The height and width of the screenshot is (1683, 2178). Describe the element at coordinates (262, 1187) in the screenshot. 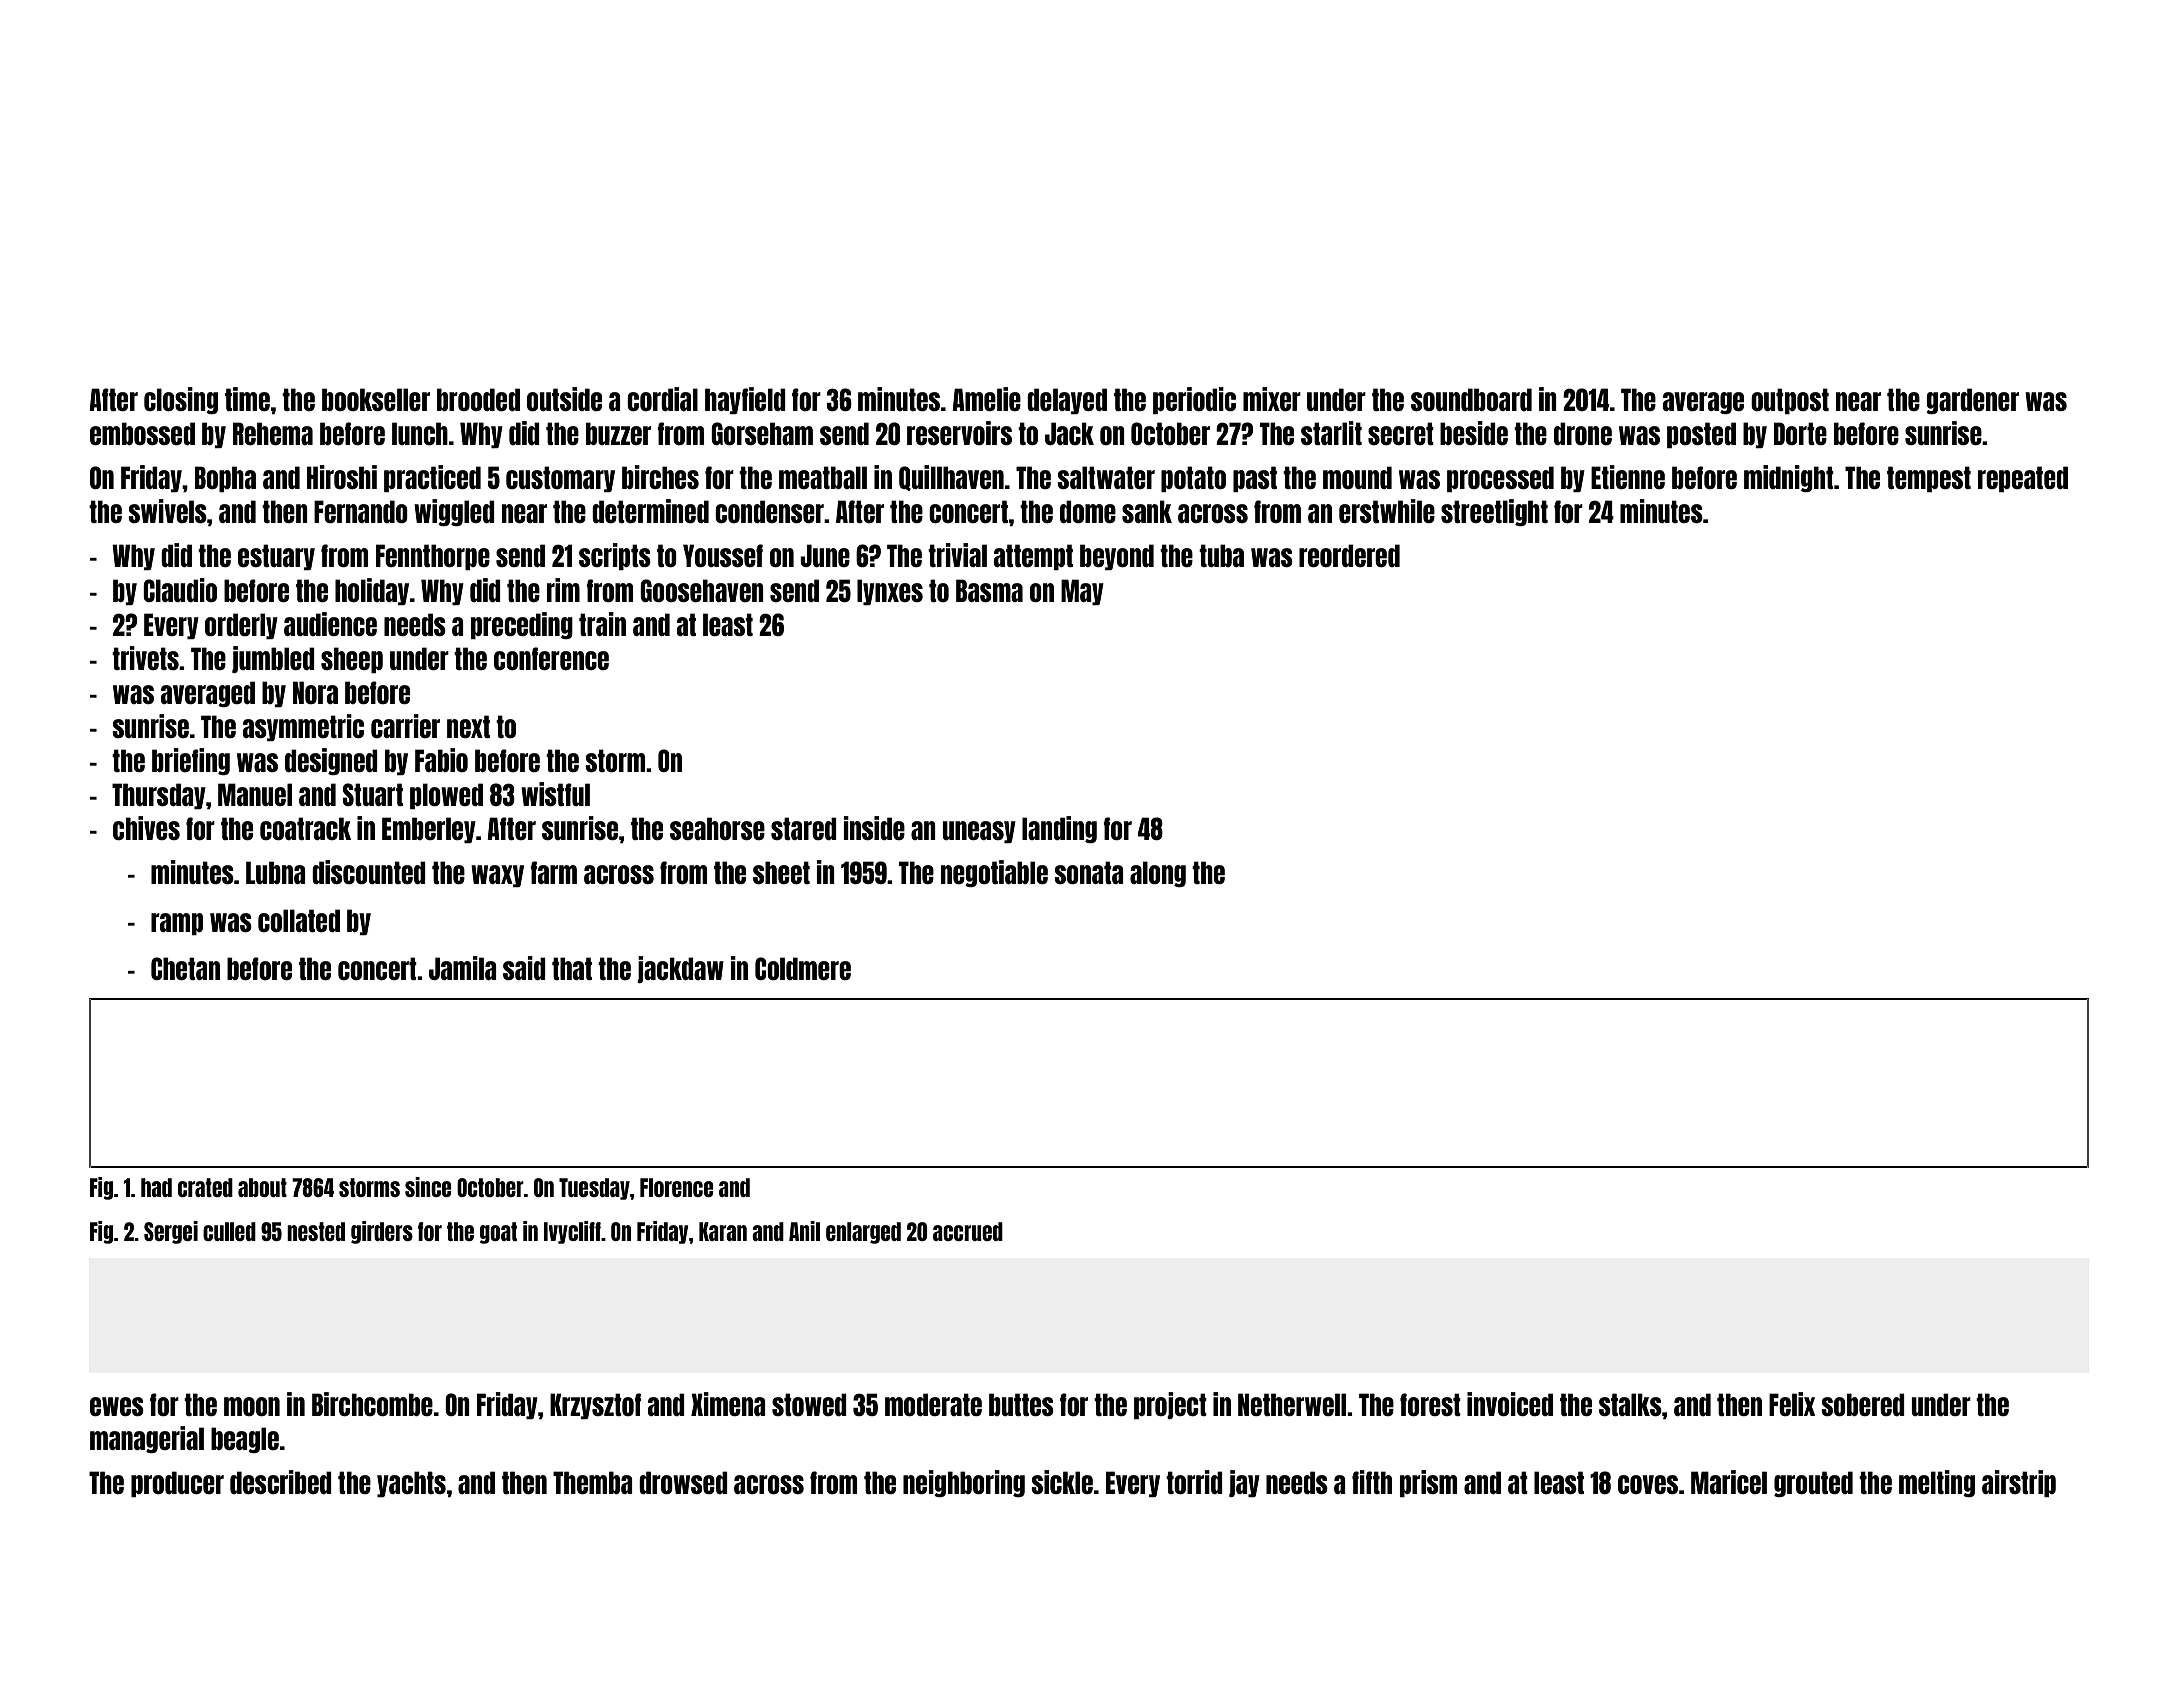

I see `about` at that location.
